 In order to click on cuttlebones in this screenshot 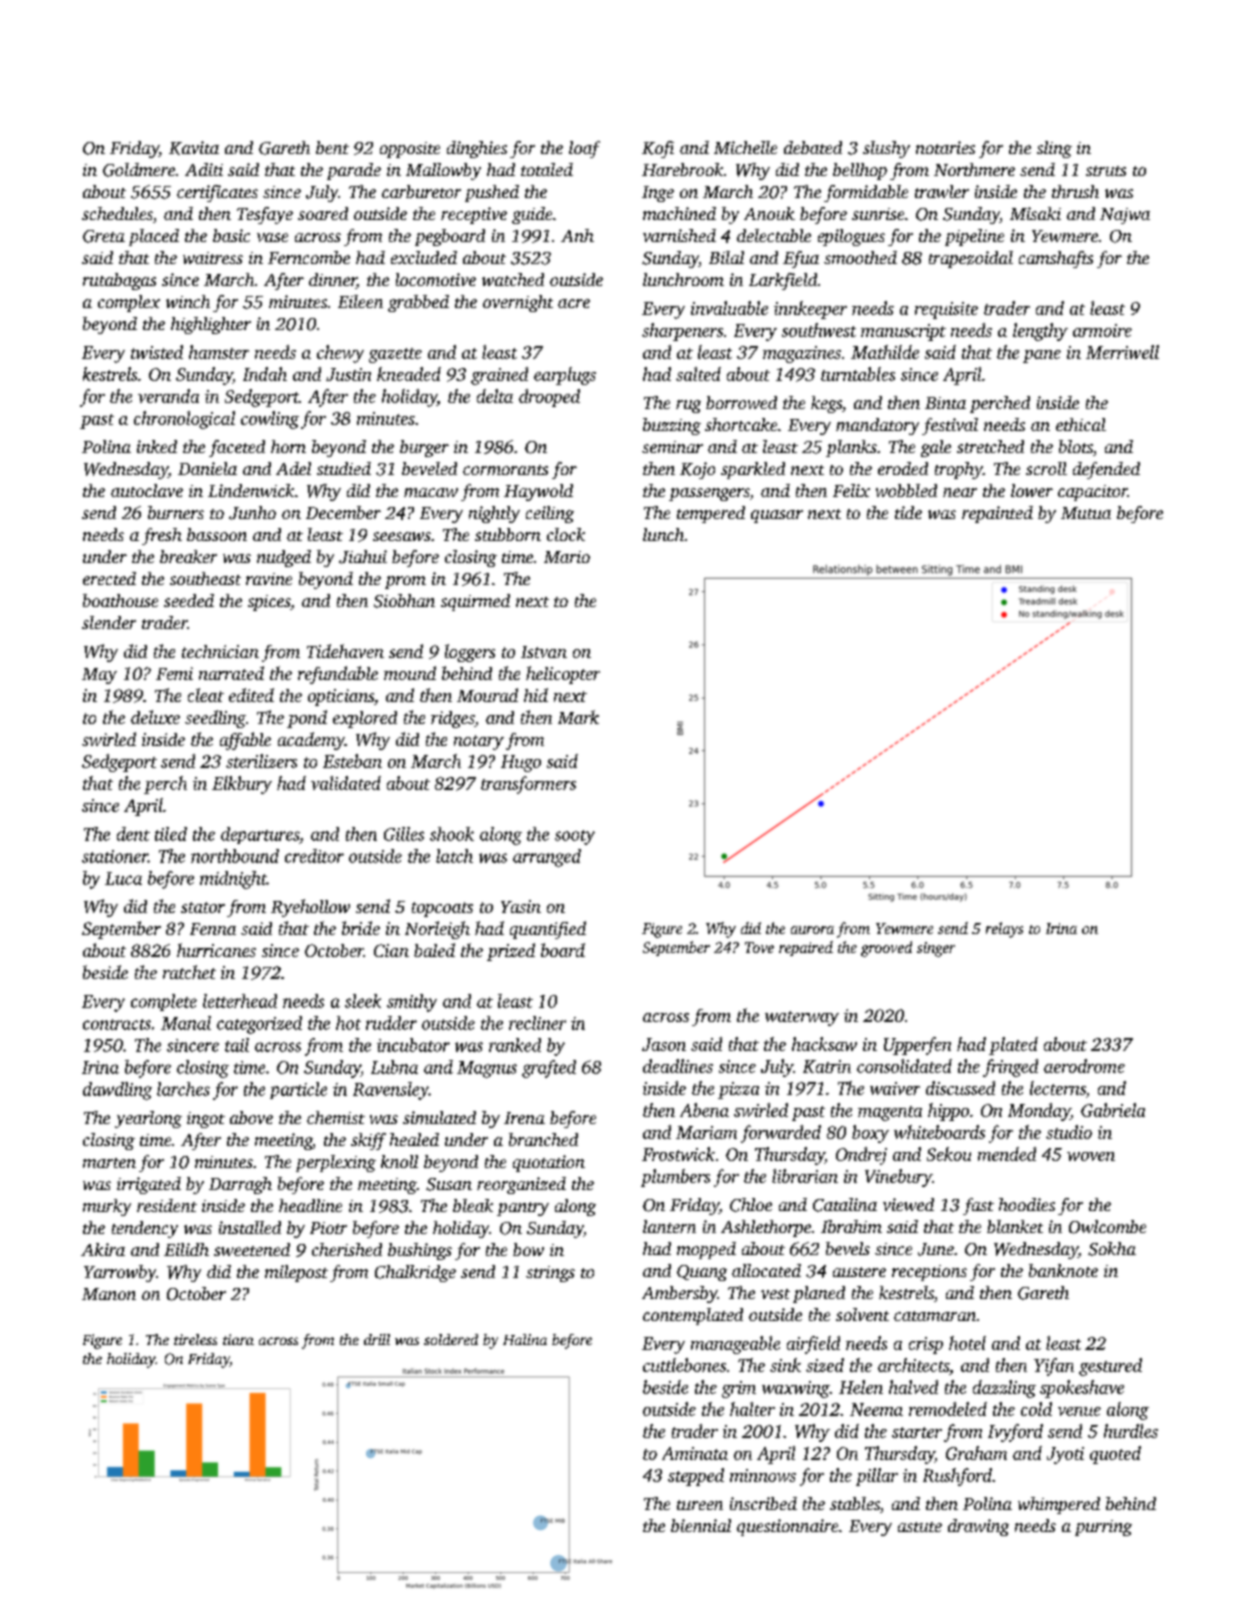, I will do `click(684, 1365)`.
